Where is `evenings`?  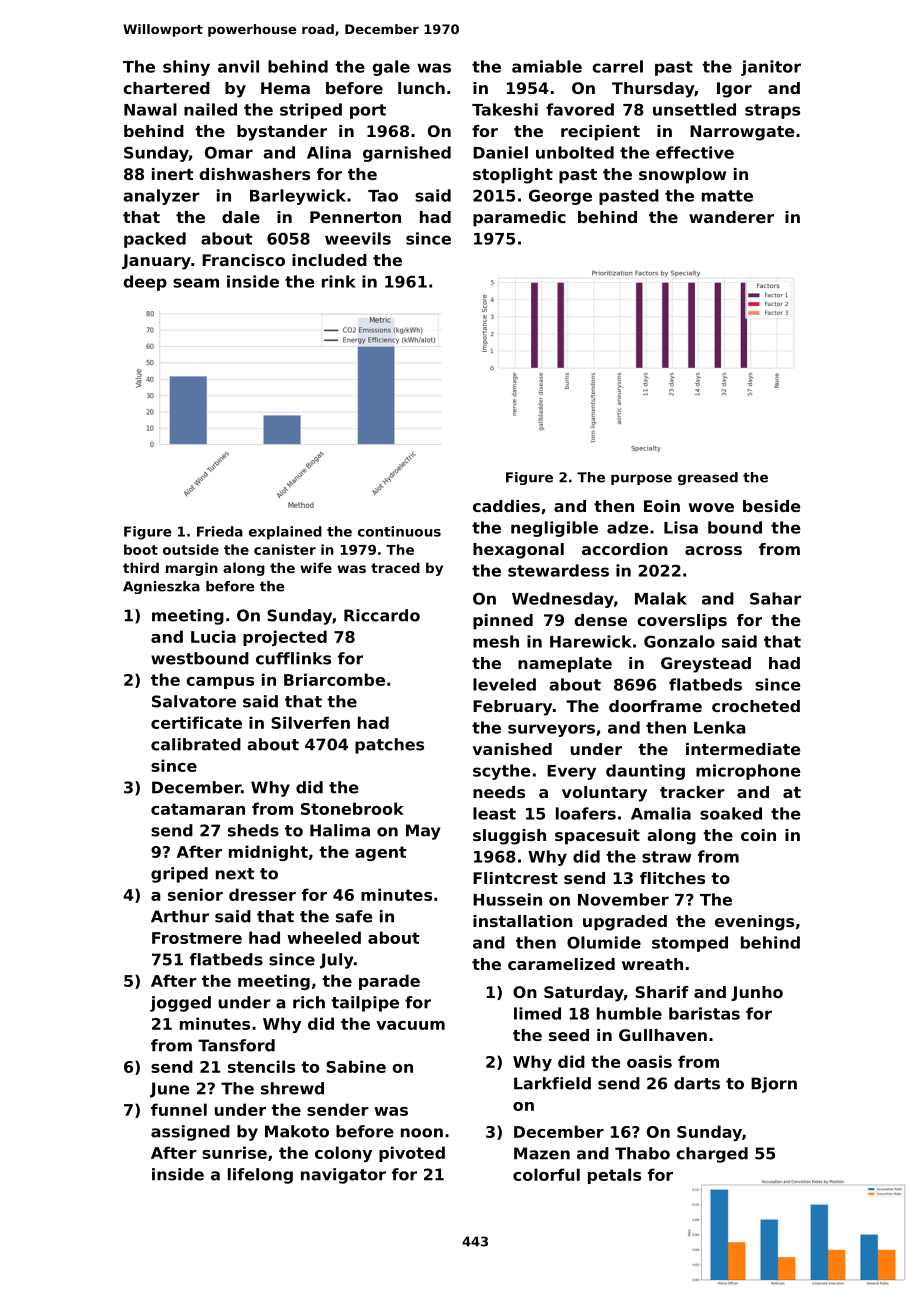 evenings is located at coordinates (754, 923).
